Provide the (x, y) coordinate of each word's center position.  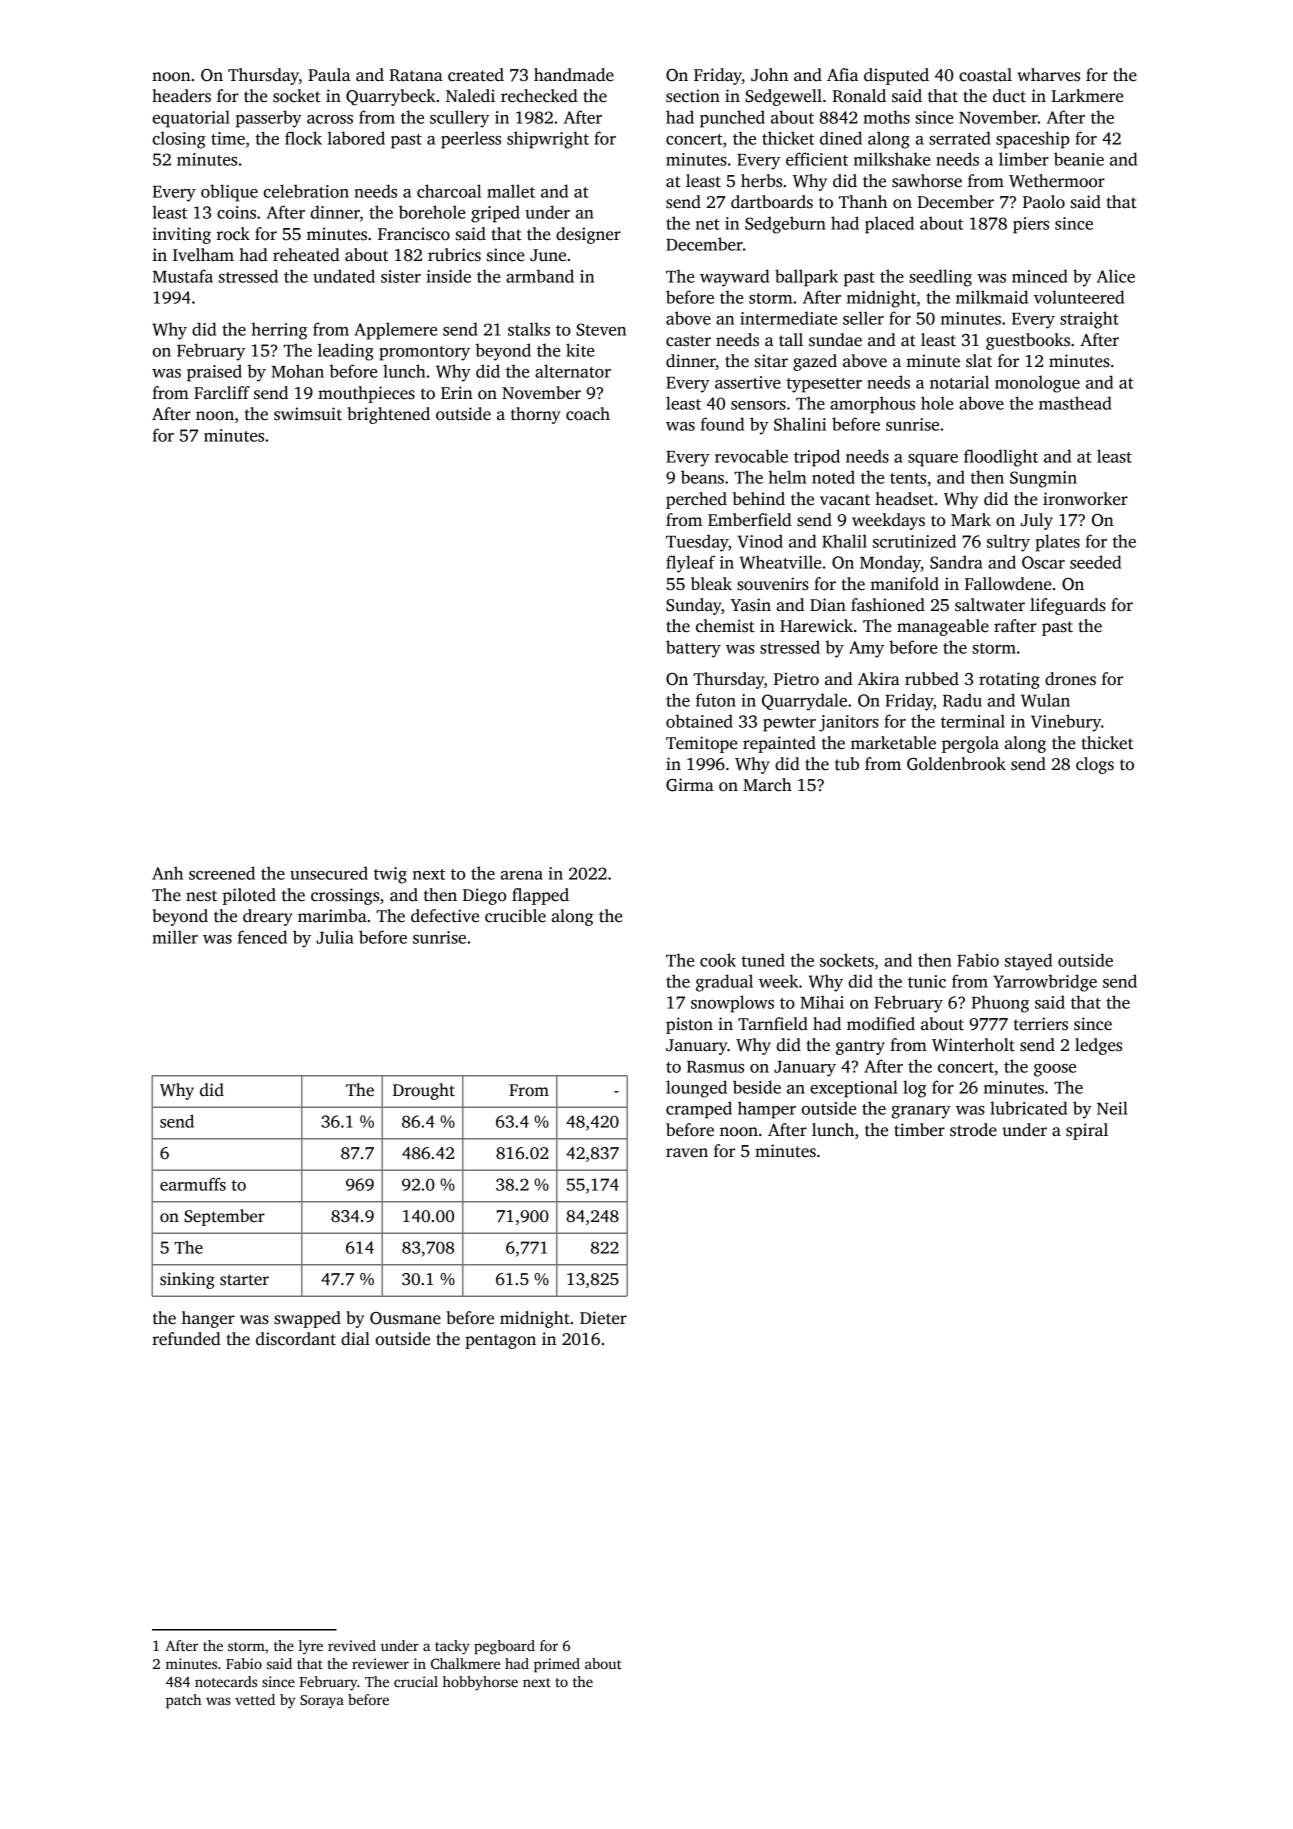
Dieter (603, 1318)
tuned (763, 960)
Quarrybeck (391, 97)
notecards (226, 1681)
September (224, 1217)
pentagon (500, 1341)
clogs (1095, 765)
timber (919, 1130)
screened (222, 873)
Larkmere (1087, 96)
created (476, 75)
